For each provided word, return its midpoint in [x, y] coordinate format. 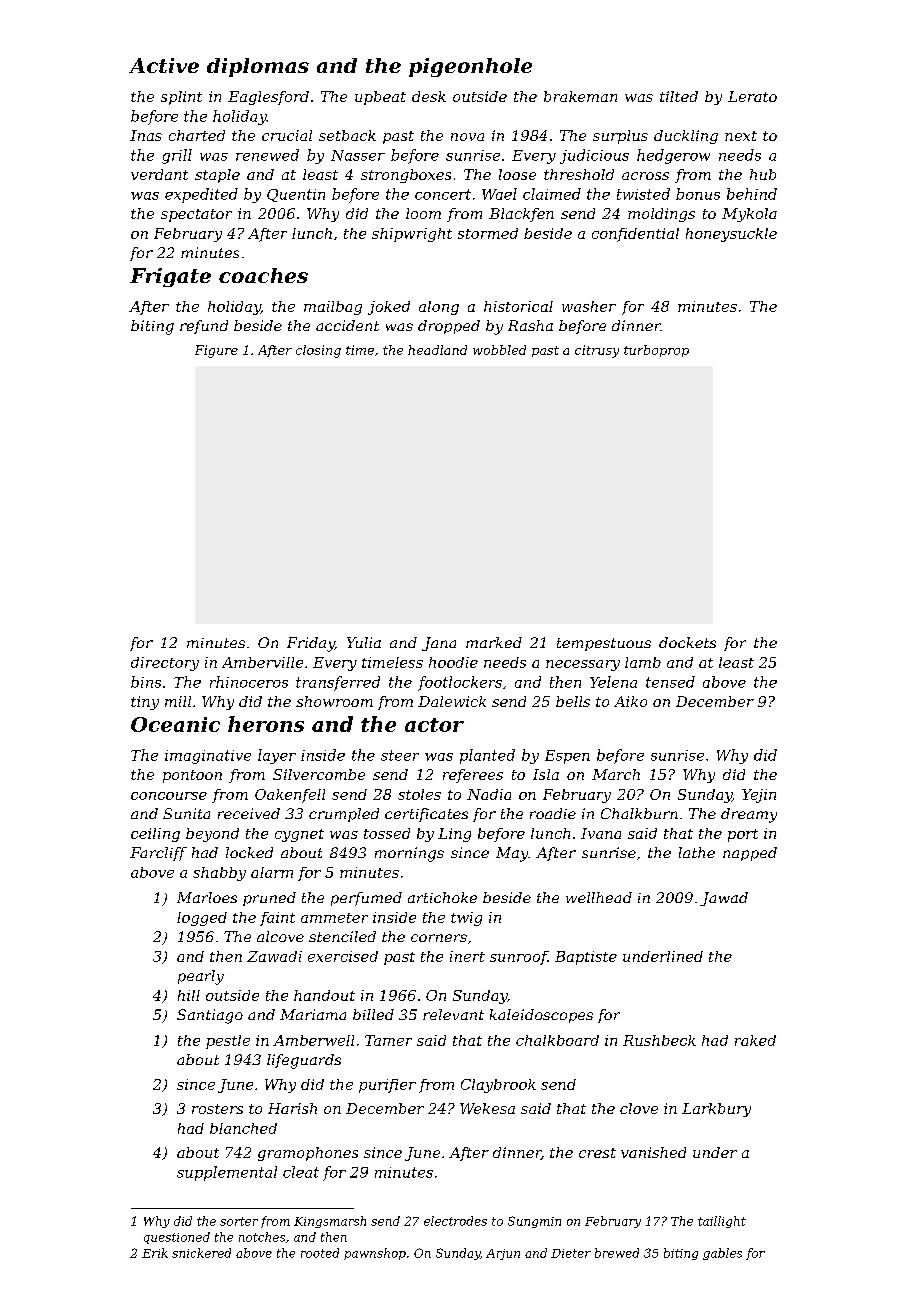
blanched [243, 1128]
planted [487, 756]
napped [750, 854]
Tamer [388, 1040]
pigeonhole [470, 67]
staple [217, 176]
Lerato [752, 96]
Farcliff [158, 854]
